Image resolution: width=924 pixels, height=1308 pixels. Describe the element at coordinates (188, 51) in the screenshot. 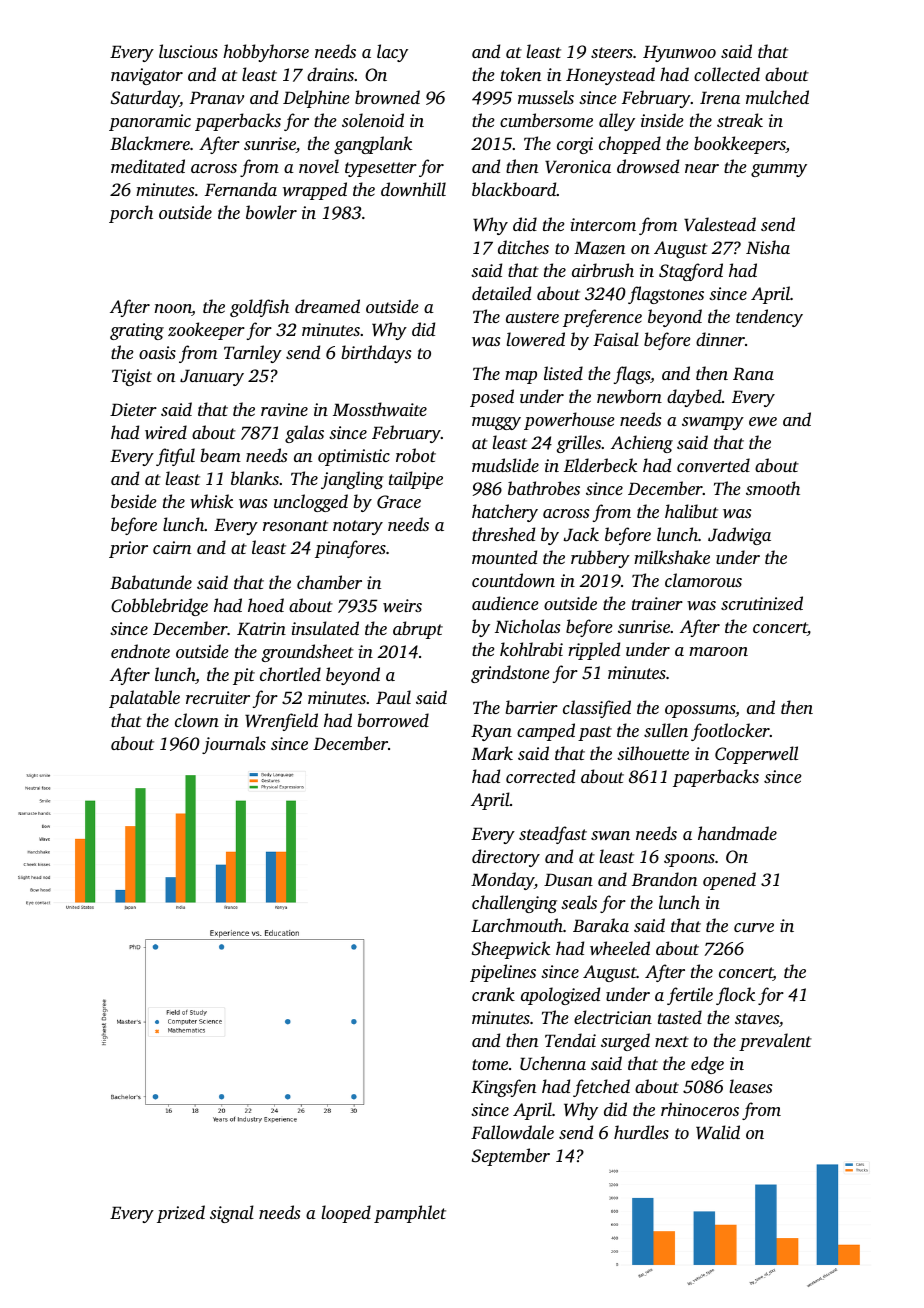

I see `luscious` at that location.
